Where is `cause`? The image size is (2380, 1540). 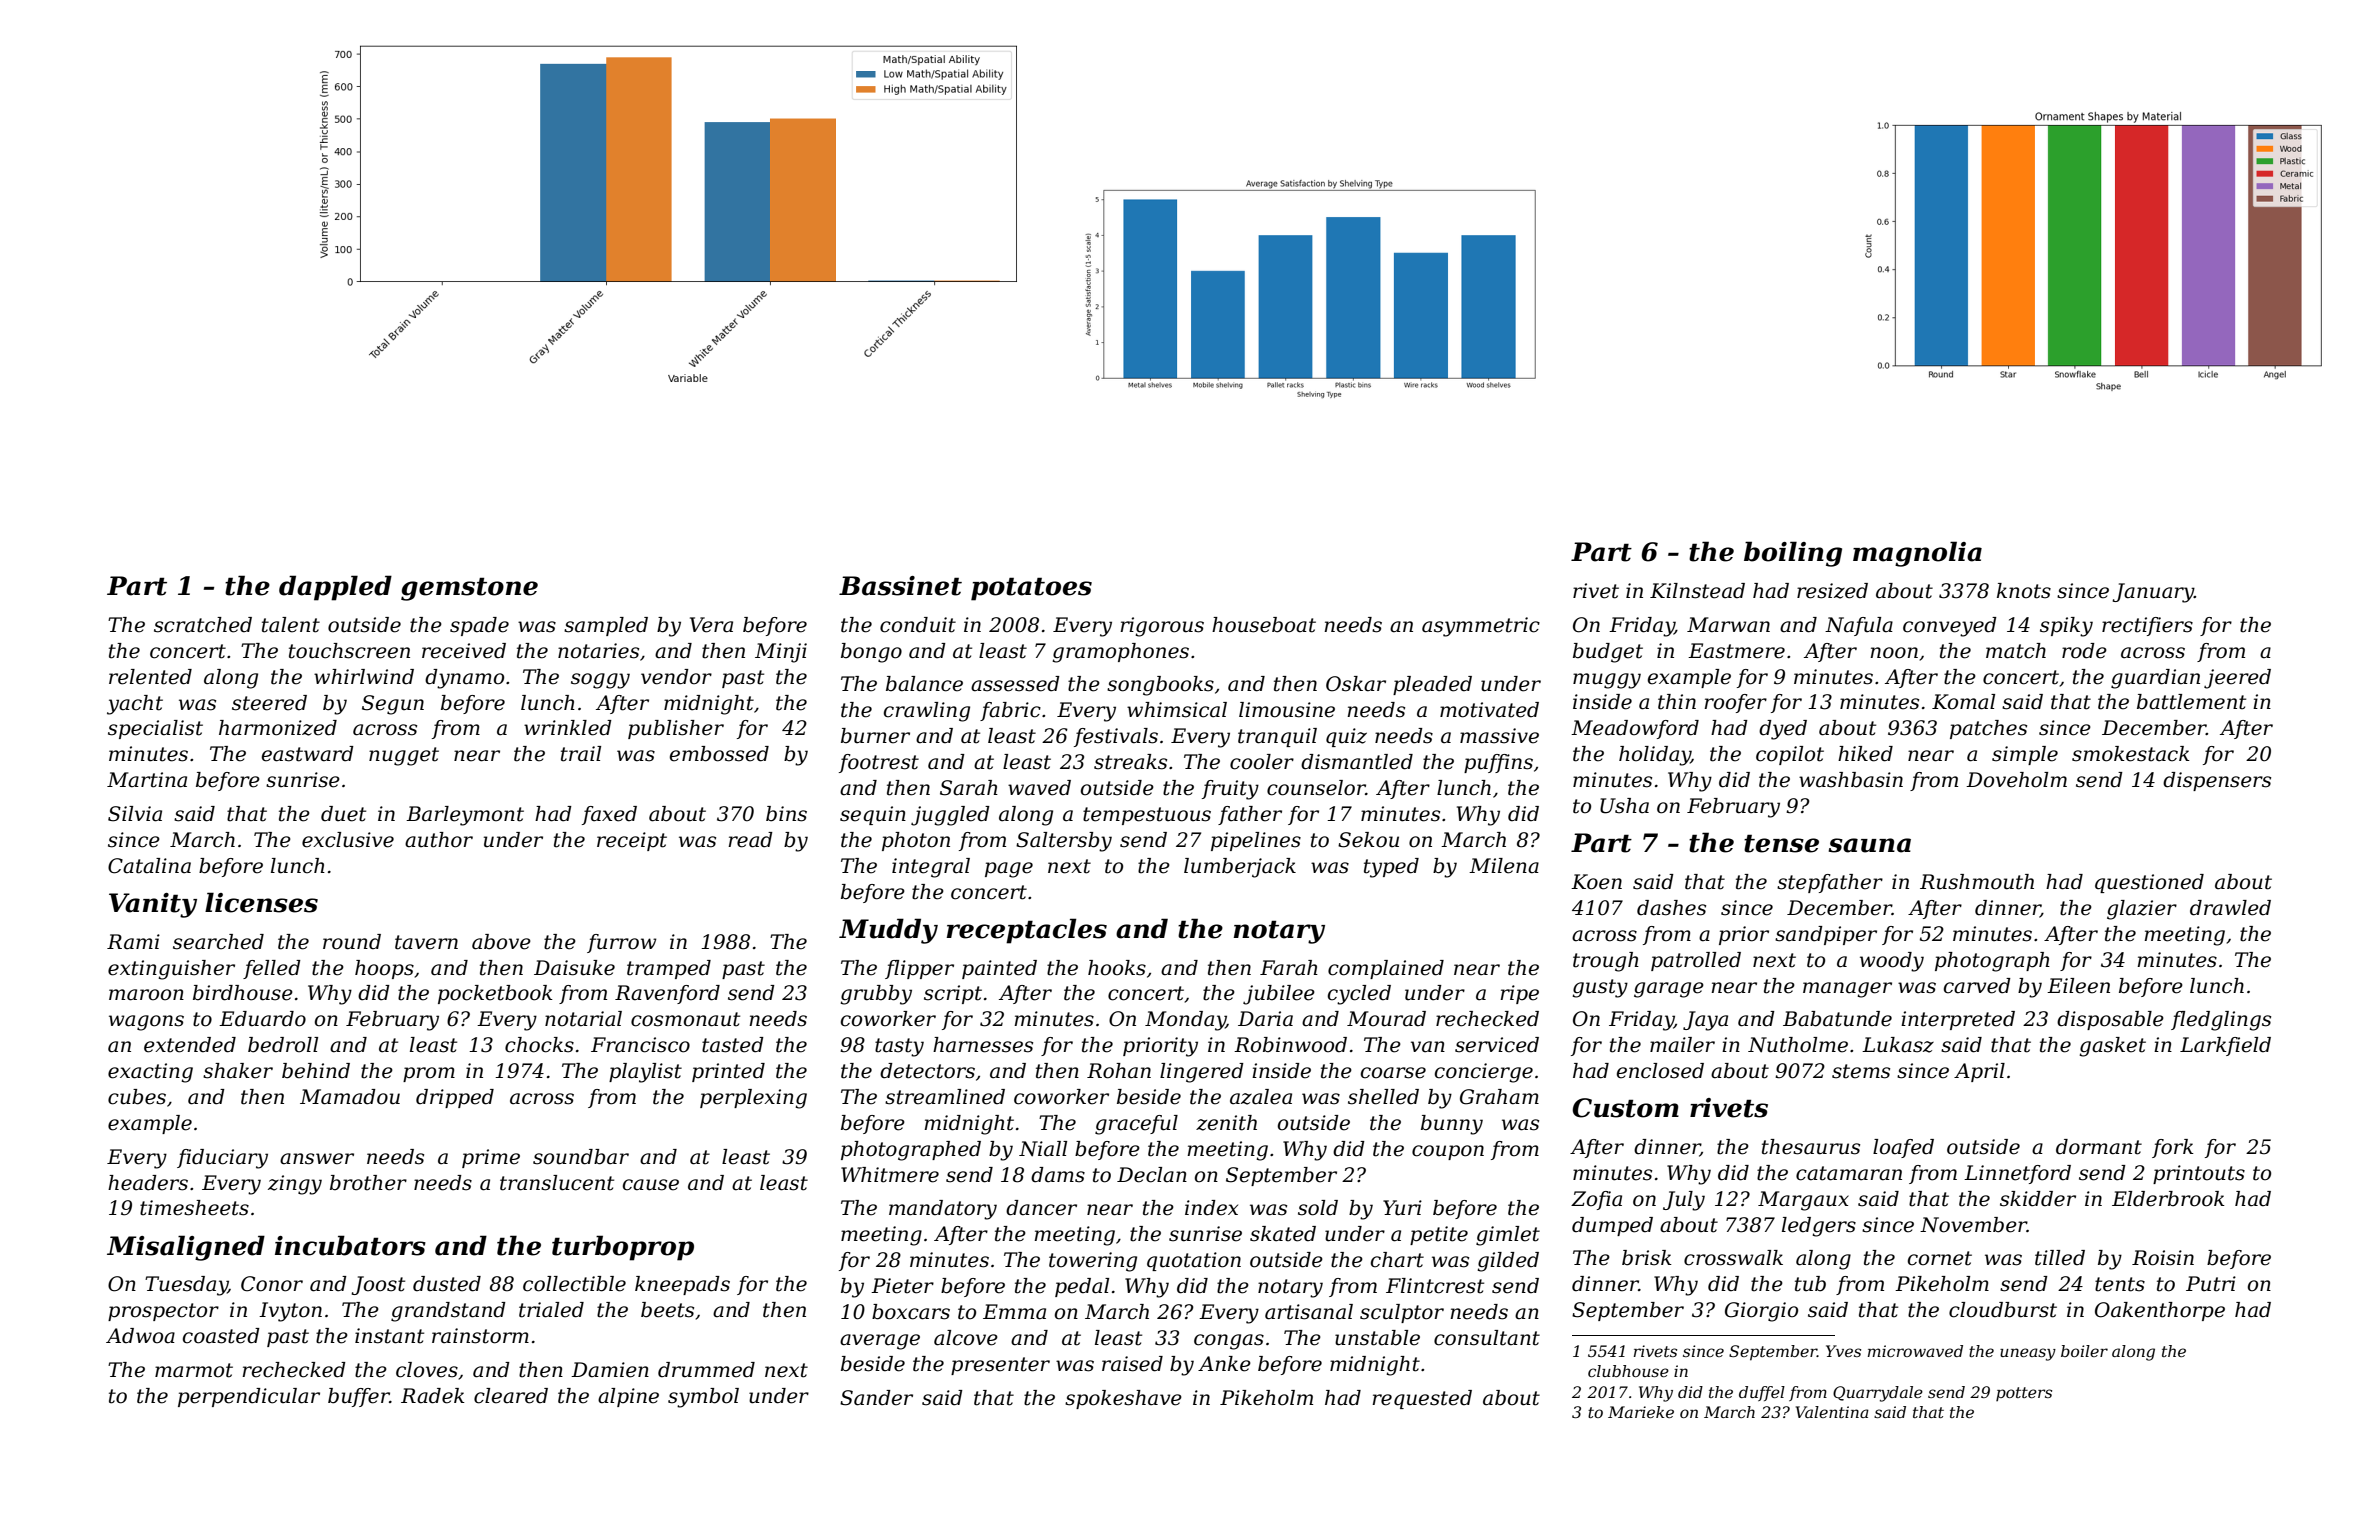
cause is located at coordinates (651, 1185).
